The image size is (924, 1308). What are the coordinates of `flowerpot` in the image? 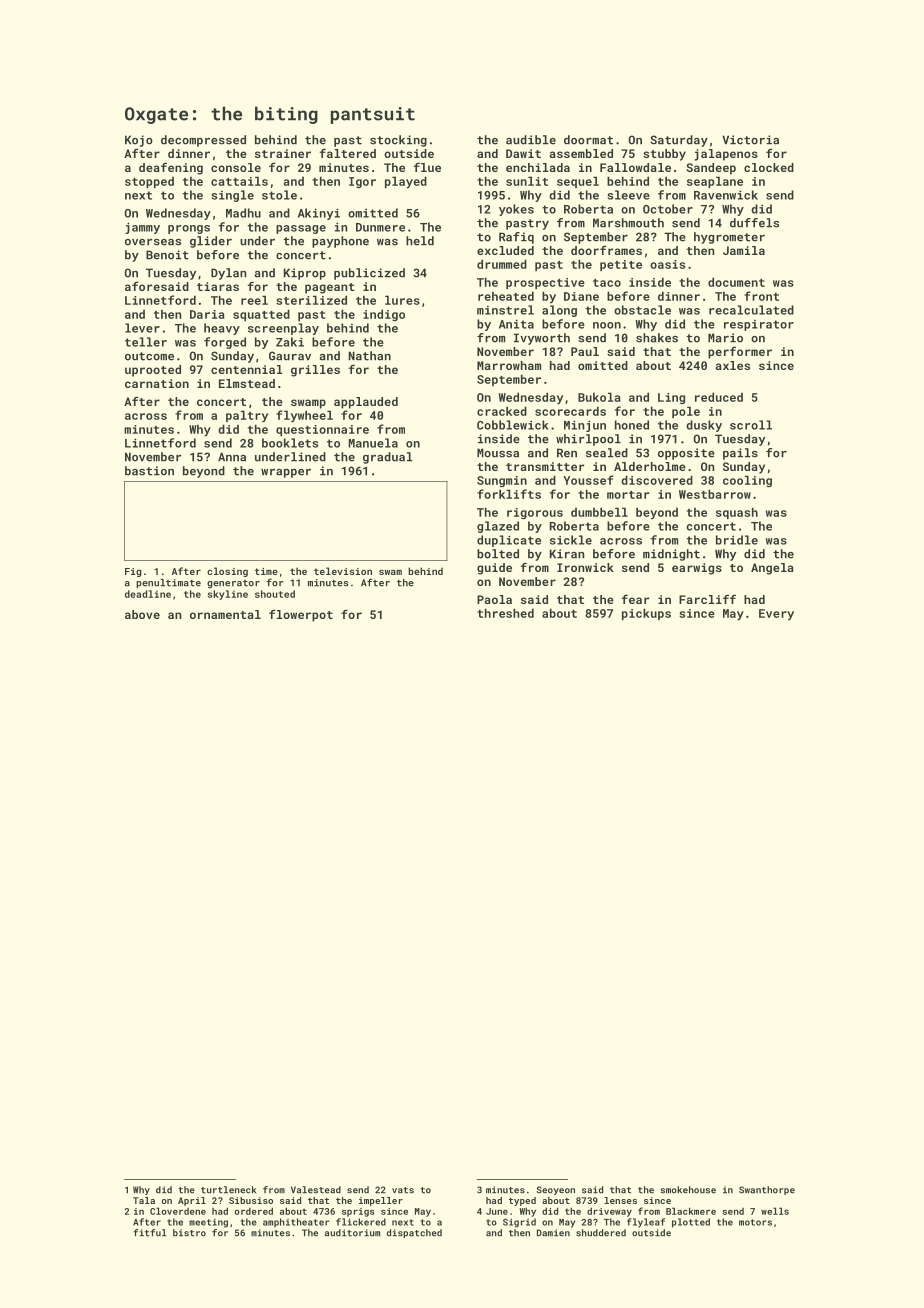 It's located at (301, 615).
